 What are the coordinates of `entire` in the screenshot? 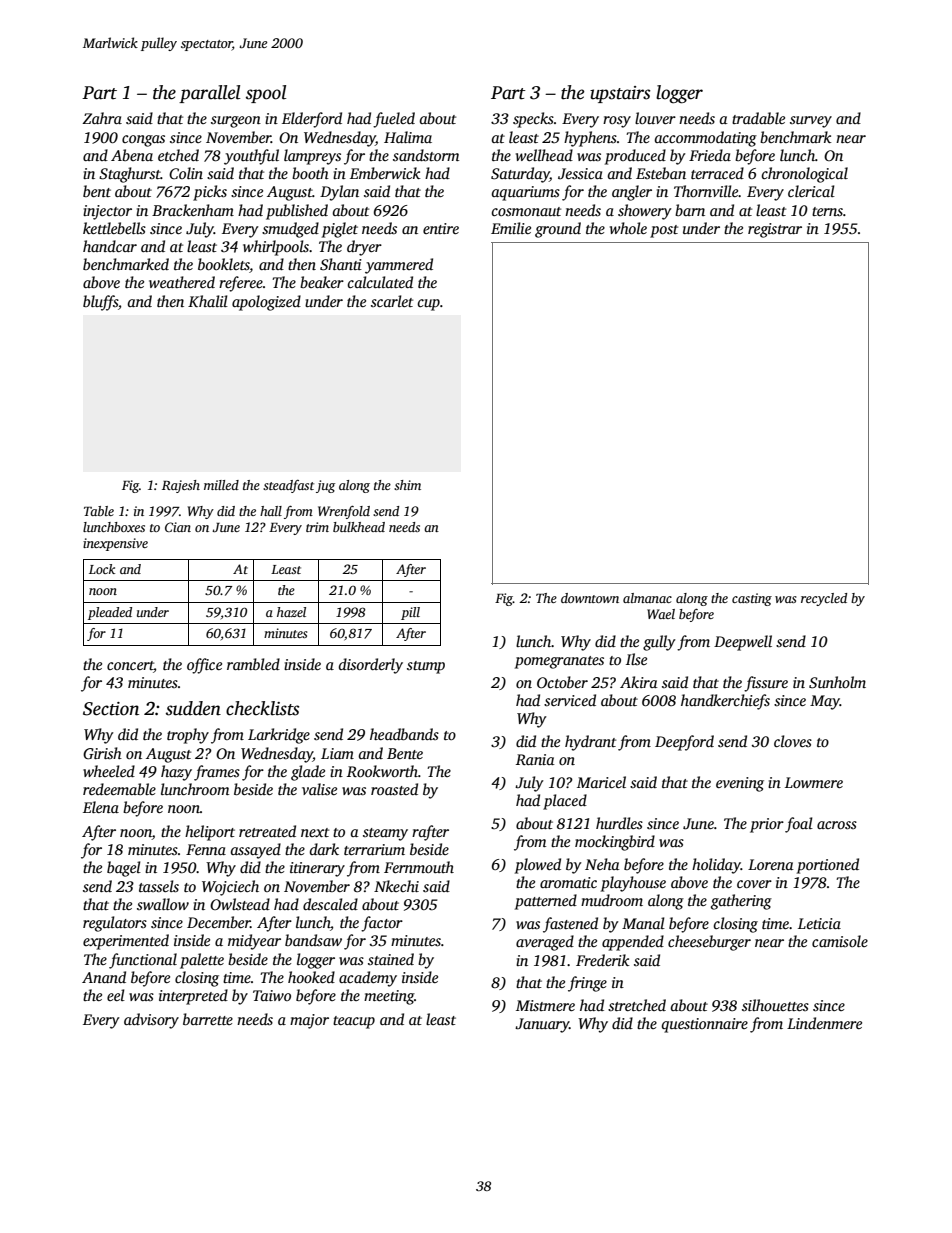 It's located at (441, 228).
